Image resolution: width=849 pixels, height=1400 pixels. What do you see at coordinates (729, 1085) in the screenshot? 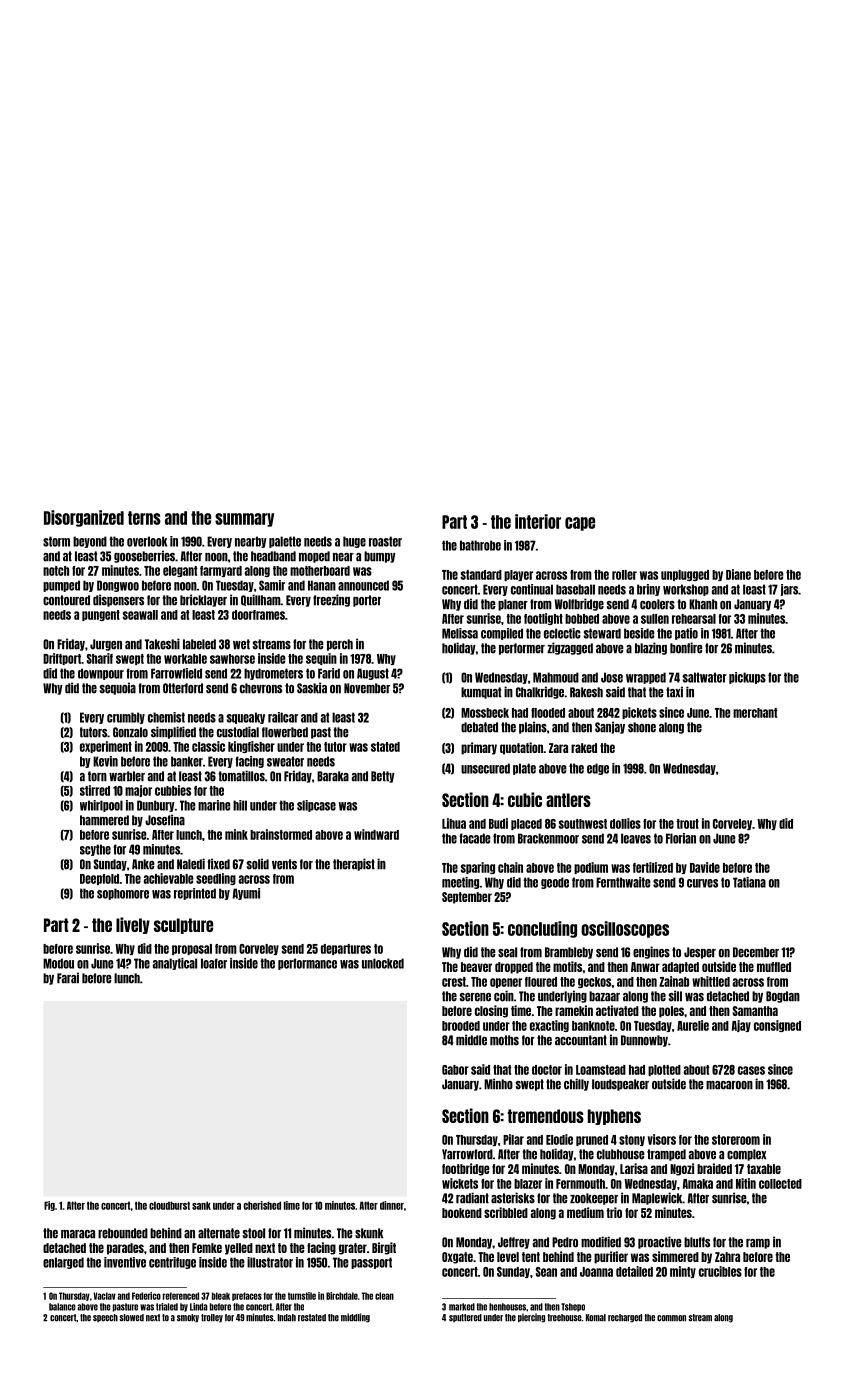
I see `macaroon` at bounding box center [729, 1085].
